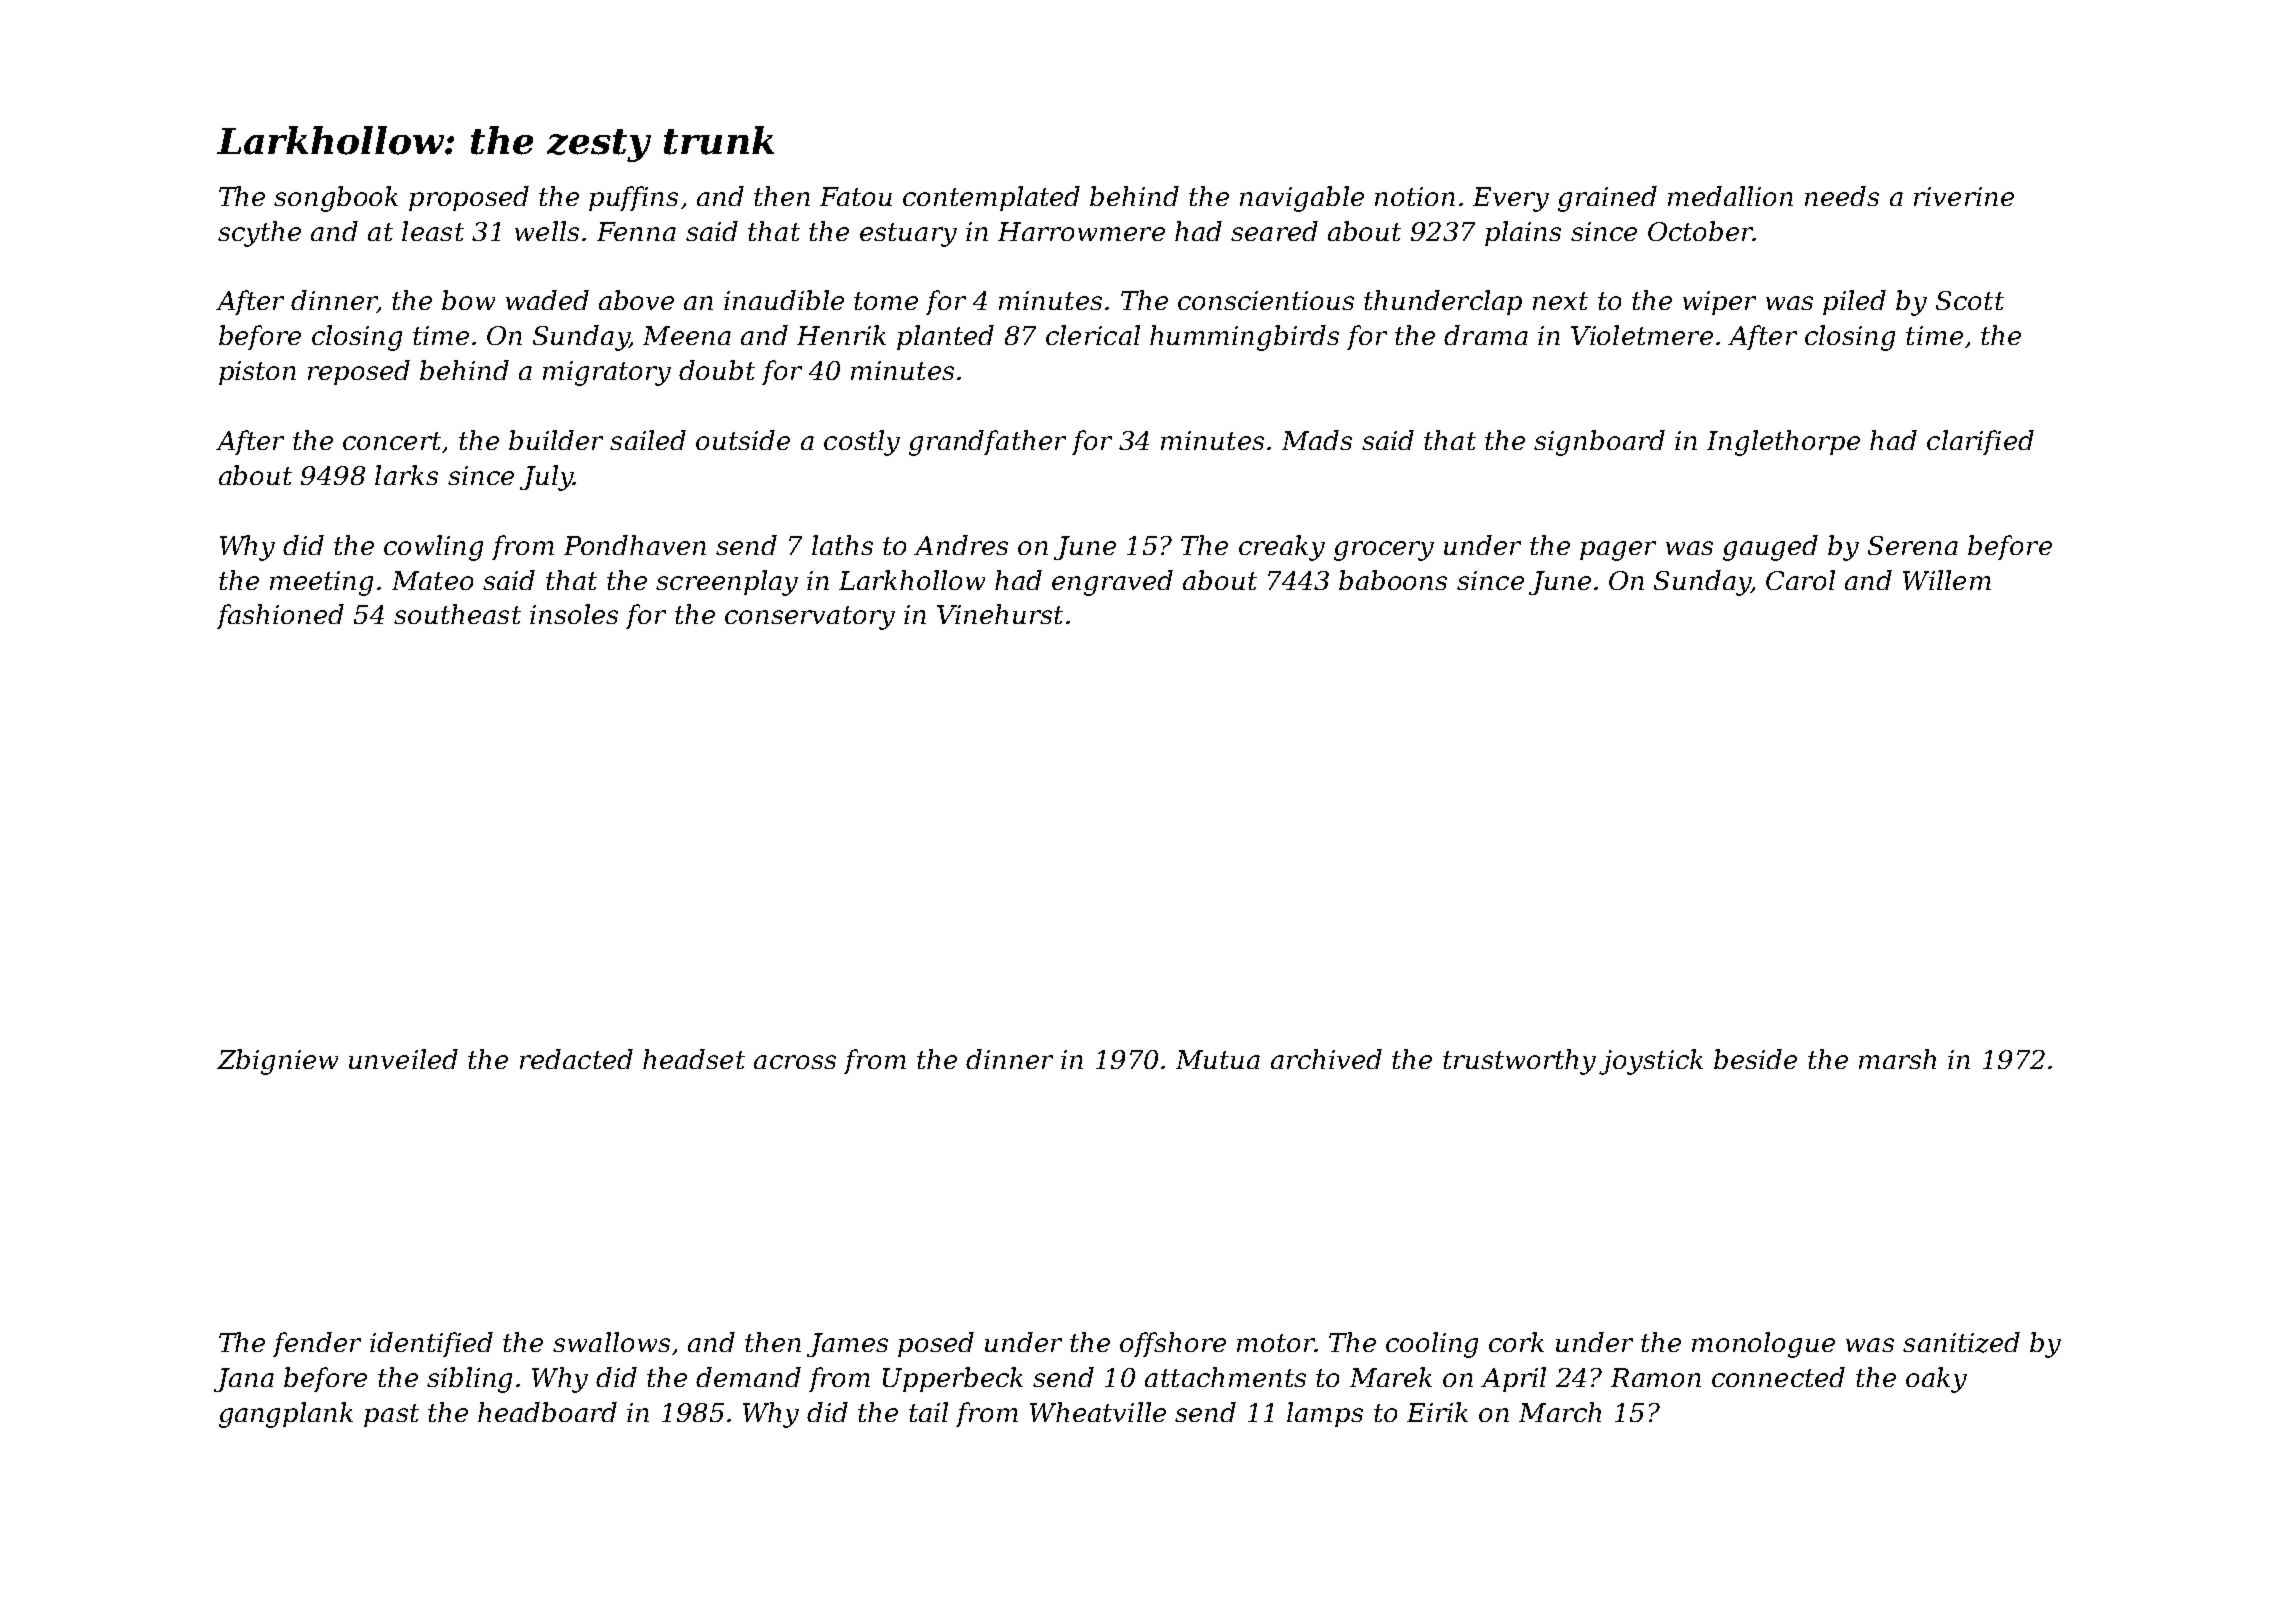 This document has width=2292, height=1620. Describe the element at coordinates (1274, 231) in the document. I see `seared` at that location.
